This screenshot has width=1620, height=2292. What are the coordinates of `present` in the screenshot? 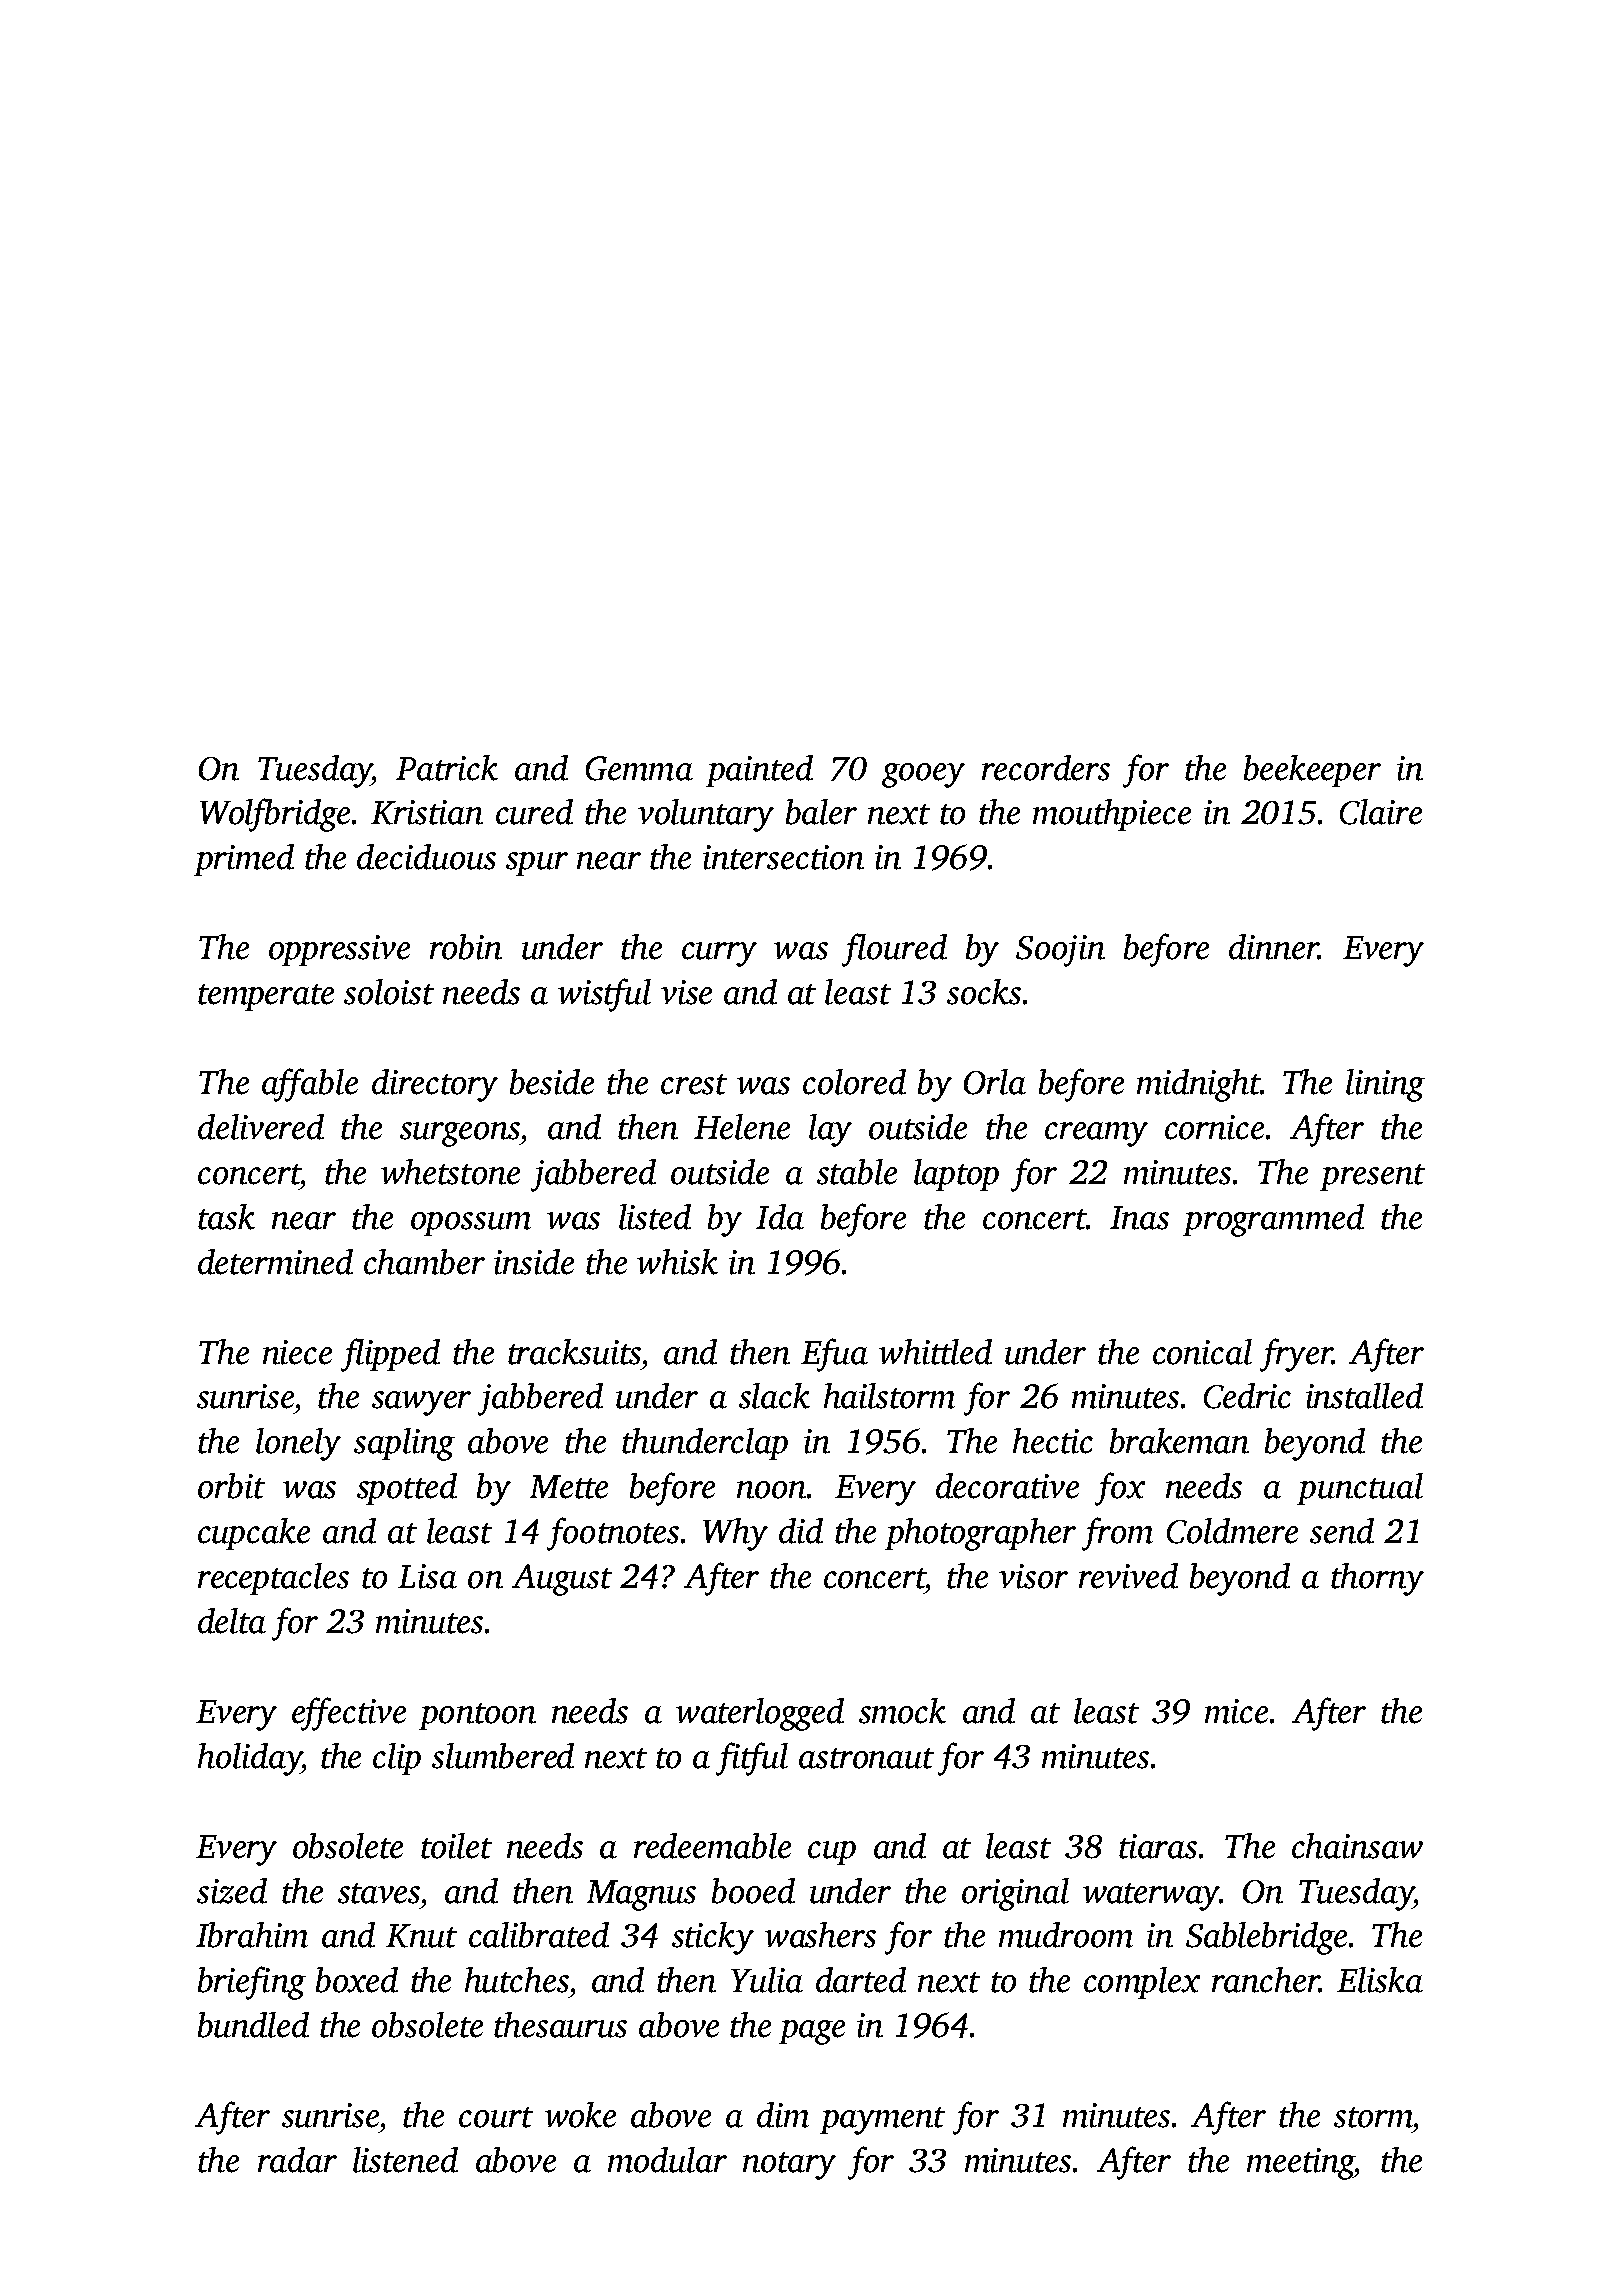 It's located at (1372, 1177).
